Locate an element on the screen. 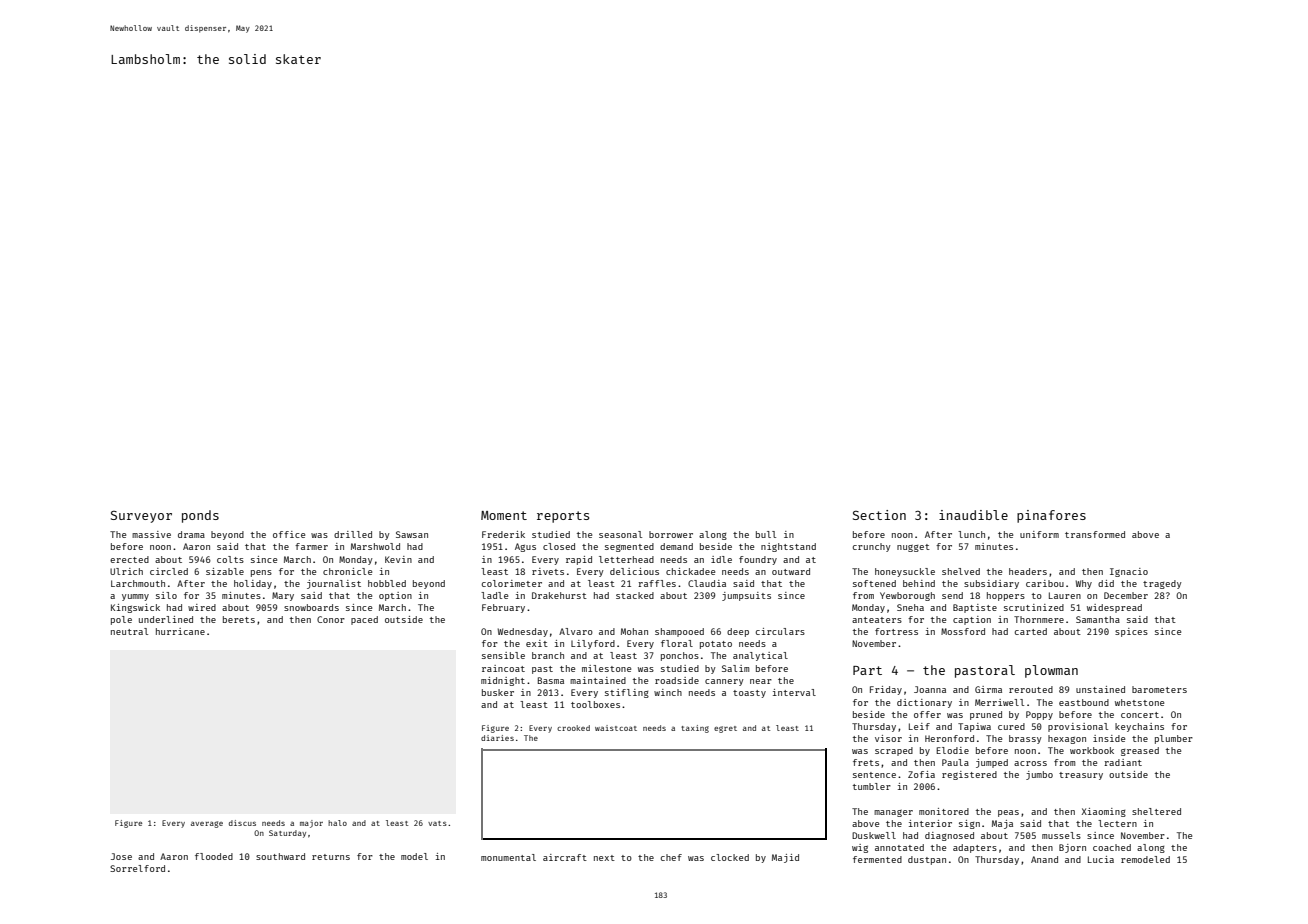  neutral is located at coordinates (129, 631).
